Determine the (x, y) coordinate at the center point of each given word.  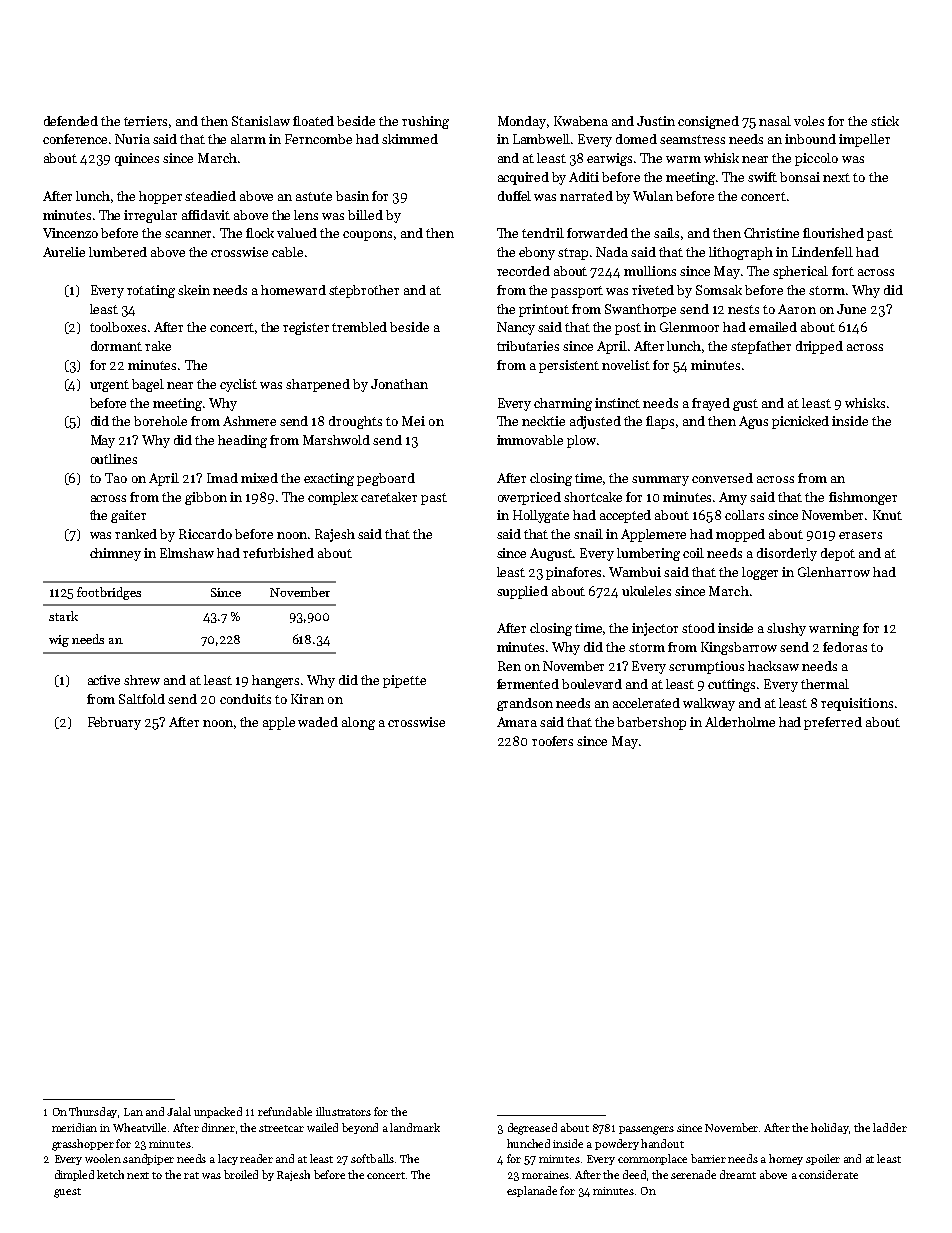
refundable (285, 1111)
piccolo (816, 159)
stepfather (761, 347)
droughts (355, 422)
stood (698, 628)
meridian (74, 1127)
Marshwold (336, 440)
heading (242, 441)
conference (75, 139)
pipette (404, 681)
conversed (722, 478)
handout (662, 1143)
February (114, 723)
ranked (136, 534)
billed (365, 215)
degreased (532, 1129)
